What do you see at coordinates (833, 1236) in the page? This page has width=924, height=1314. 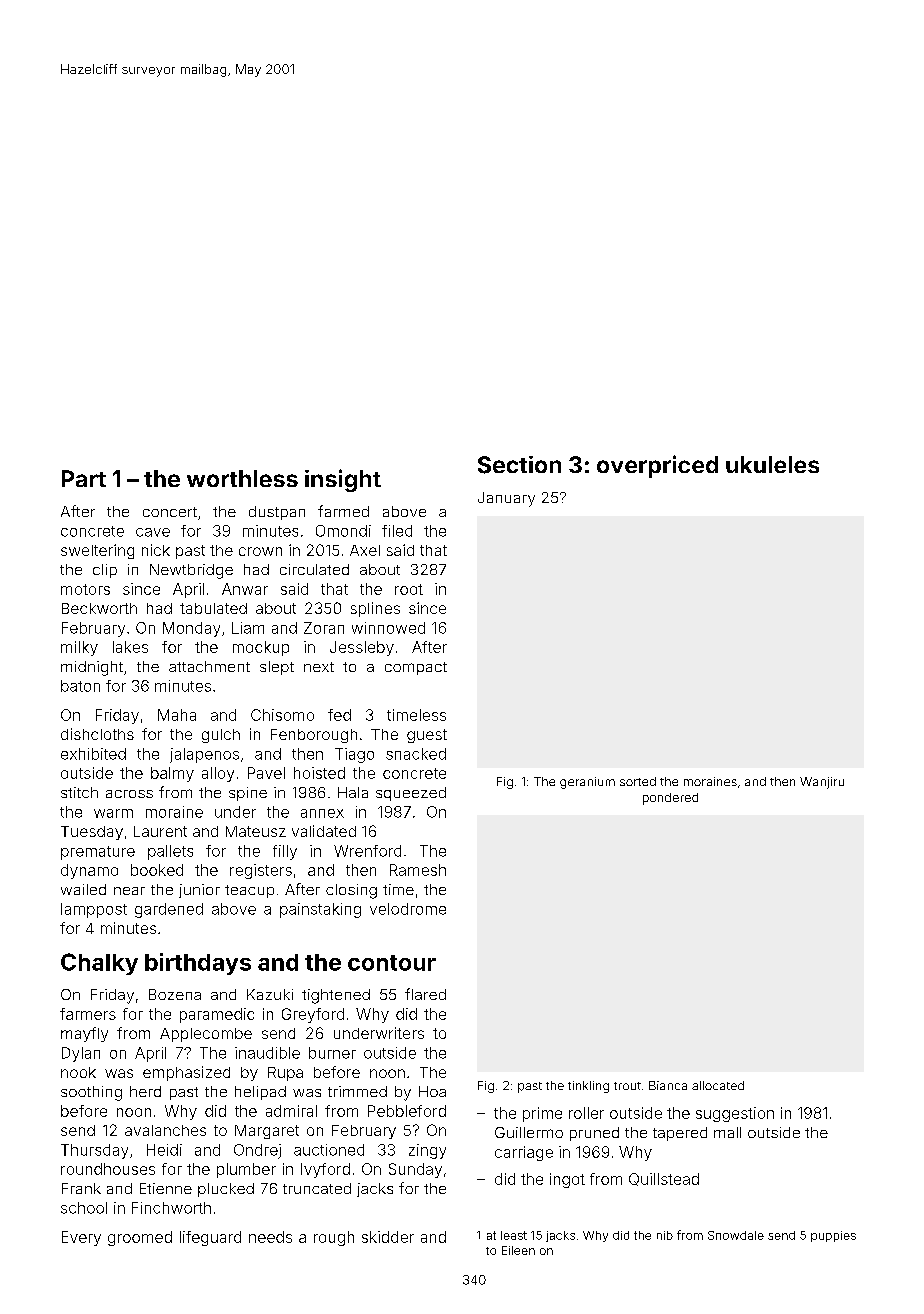 I see `puppies` at bounding box center [833, 1236].
